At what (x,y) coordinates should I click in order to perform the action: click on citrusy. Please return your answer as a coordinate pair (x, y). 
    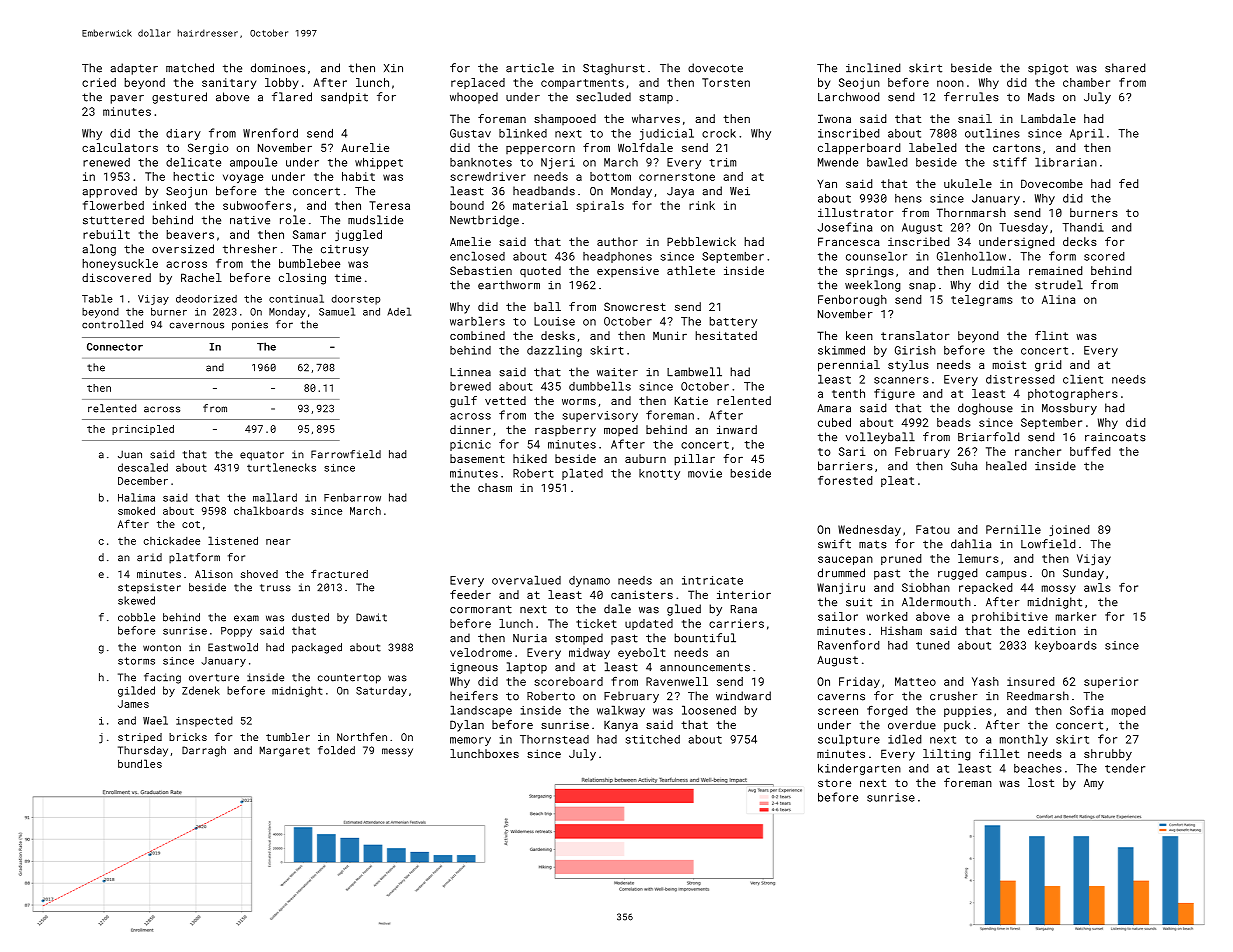
    Looking at the image, I should click on (345, 250).
